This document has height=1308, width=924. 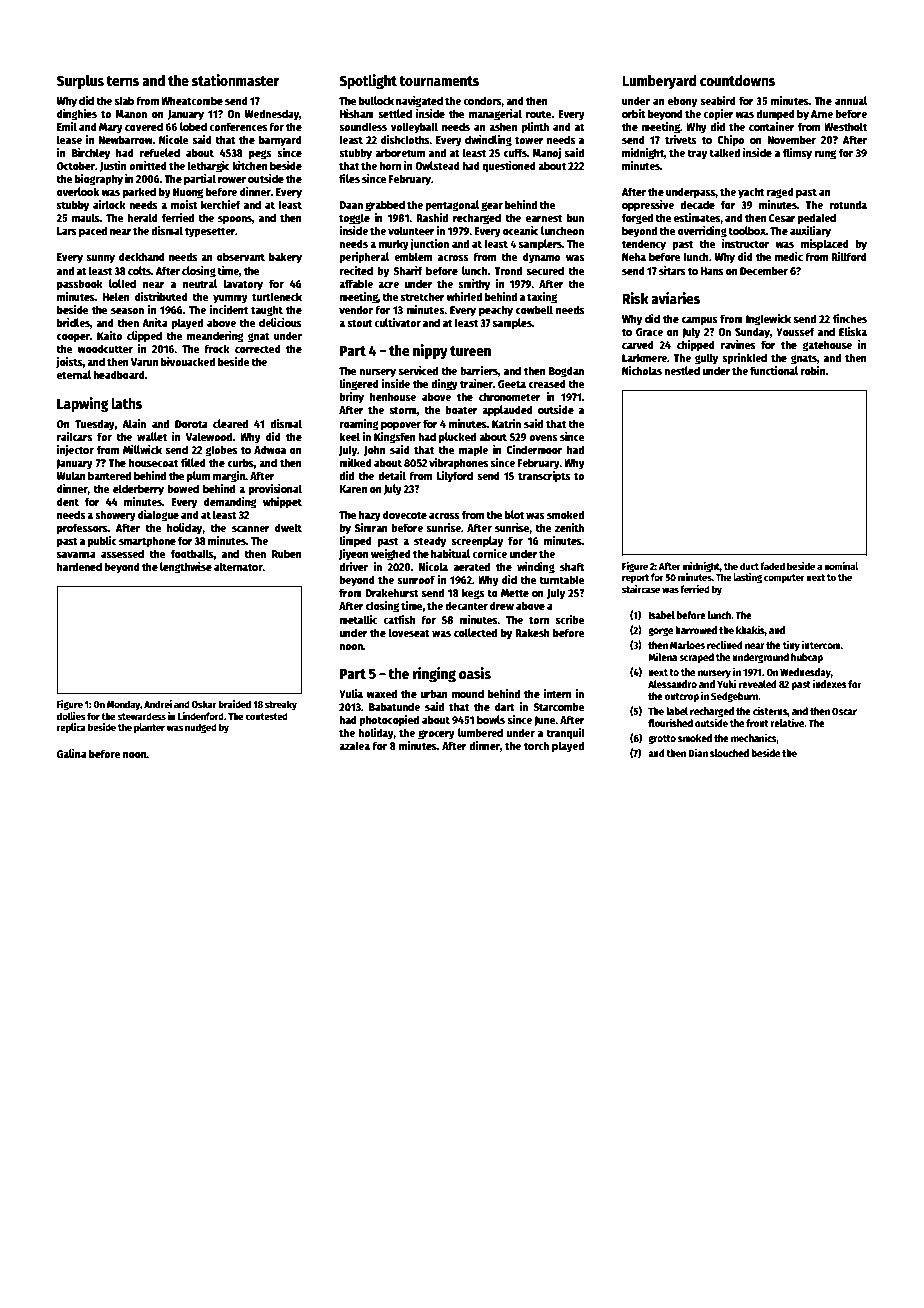 What do you see at coordinates (74, 374) in the document?
I see `eternal` at bounding box center [74, 374].
